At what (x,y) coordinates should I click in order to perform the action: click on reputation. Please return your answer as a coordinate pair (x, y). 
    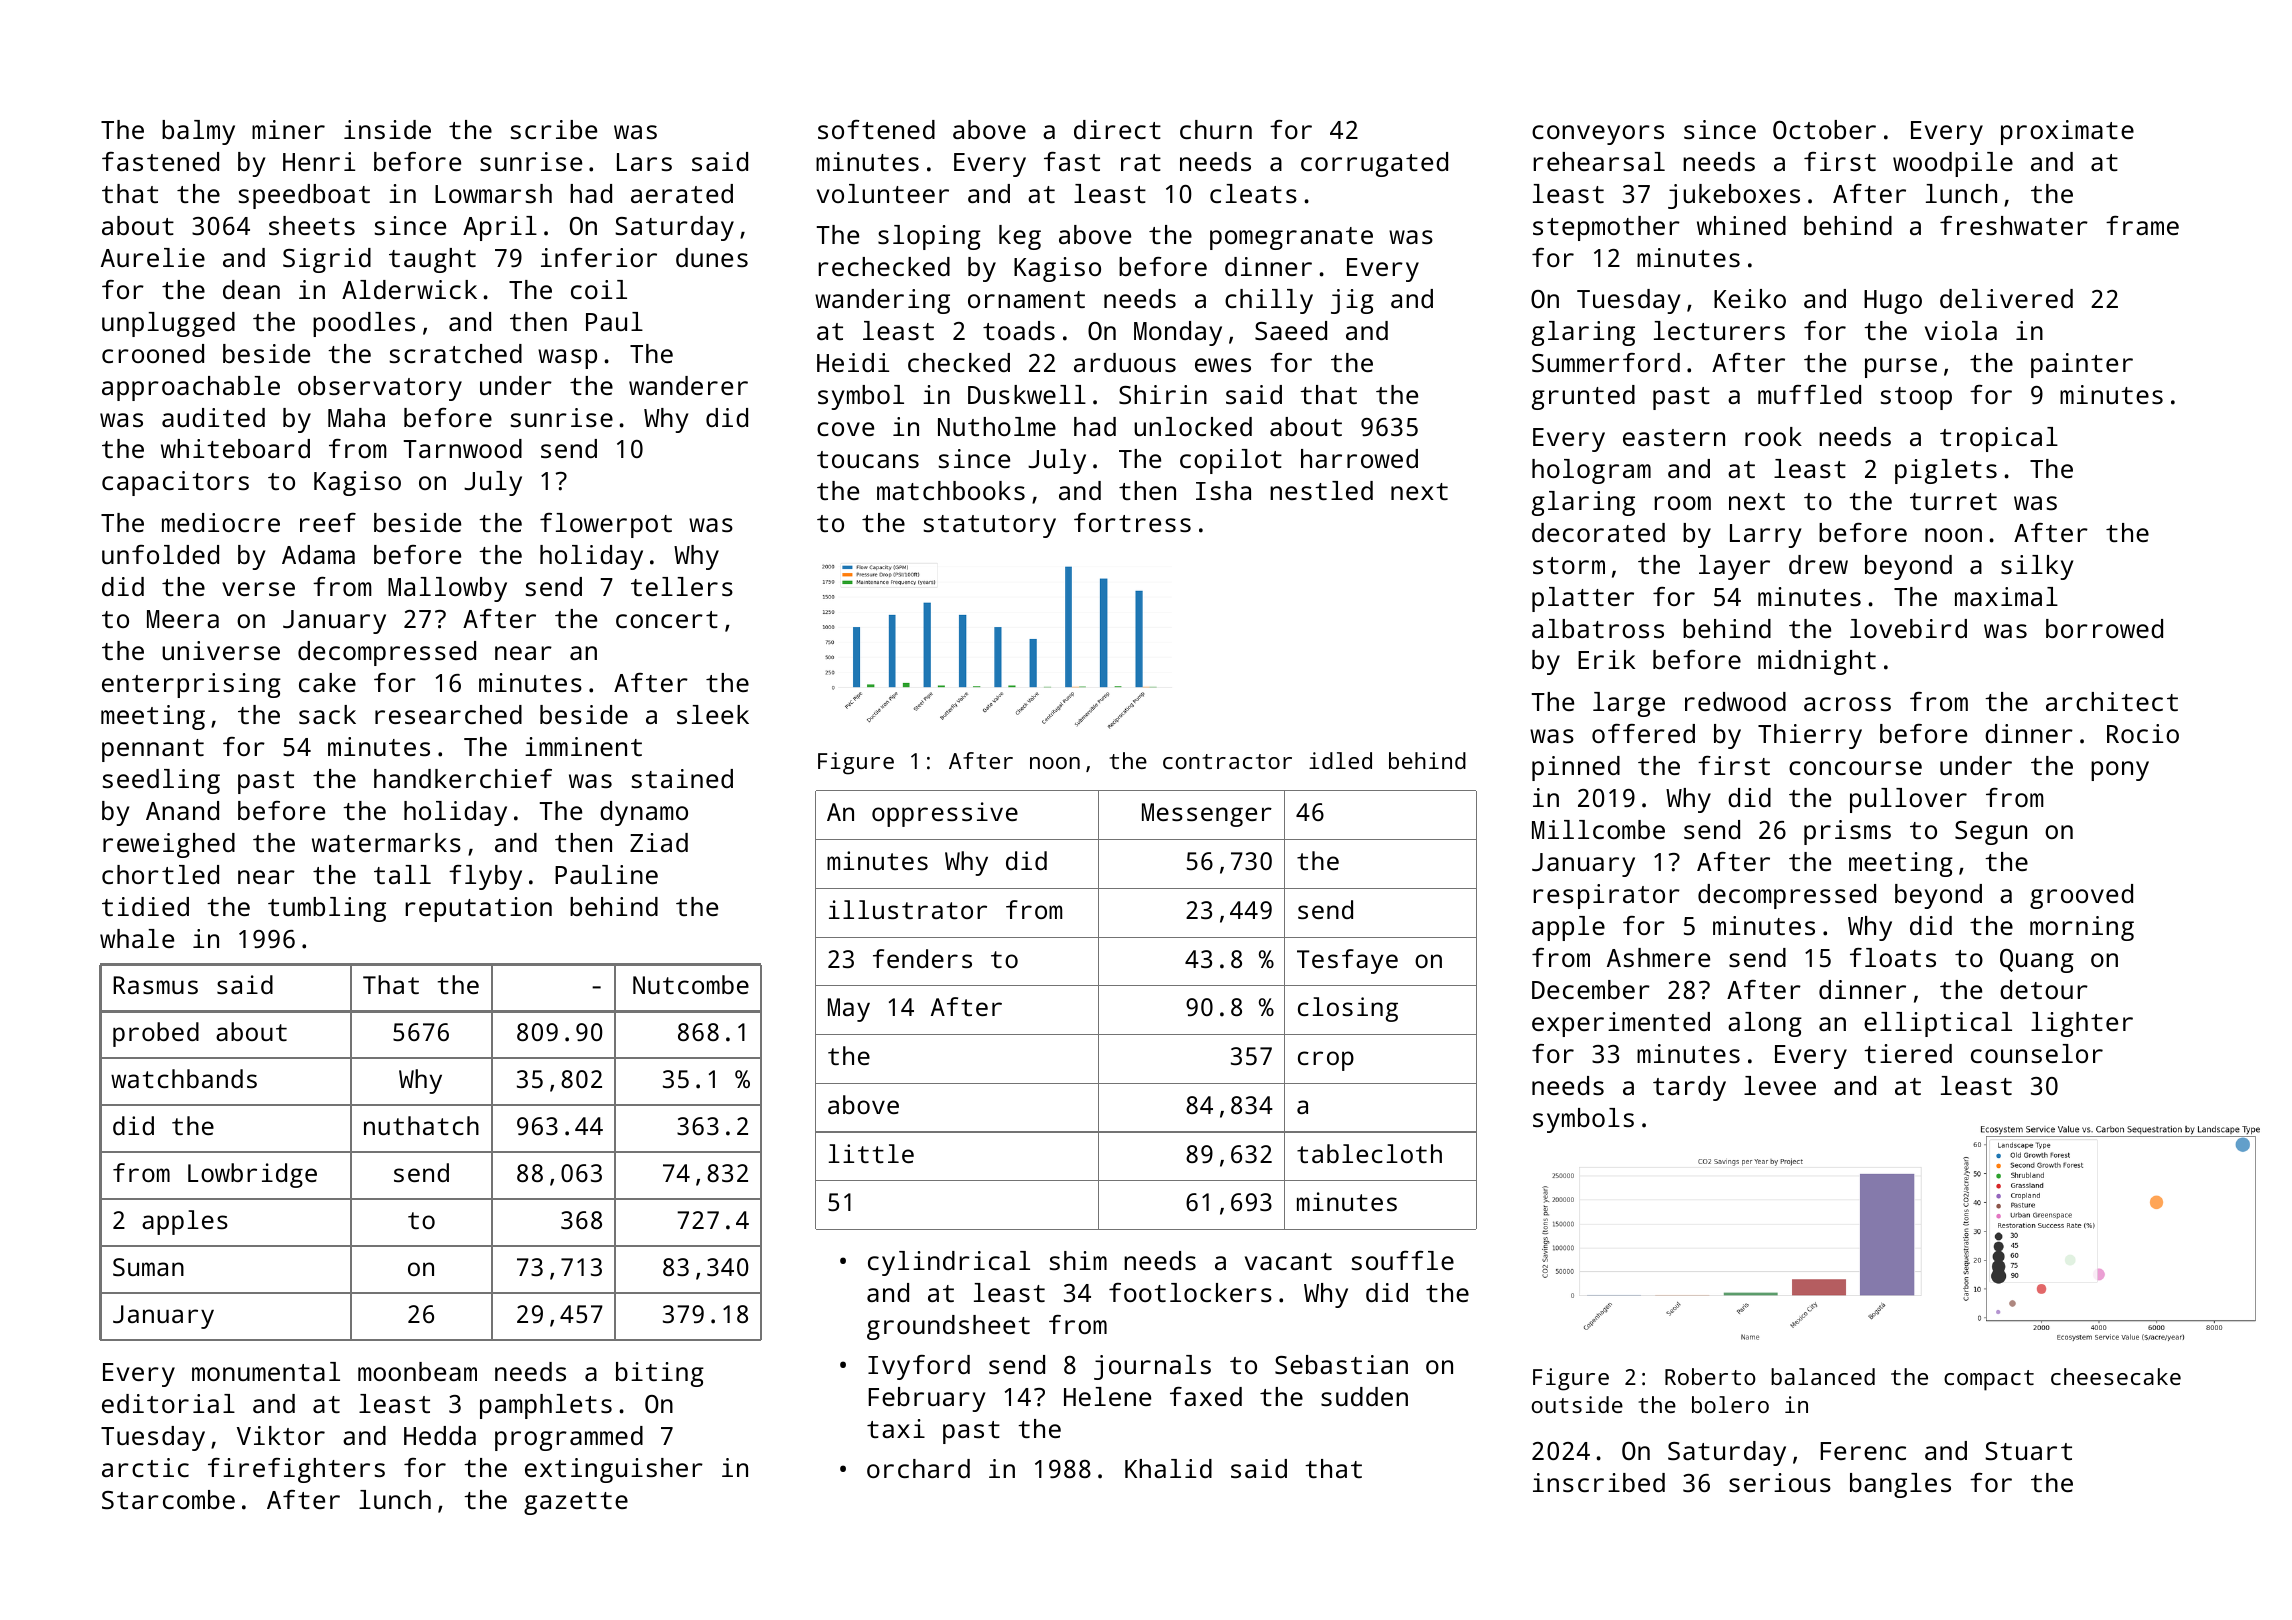
    Looking at the image, I should click on (478, 909).
